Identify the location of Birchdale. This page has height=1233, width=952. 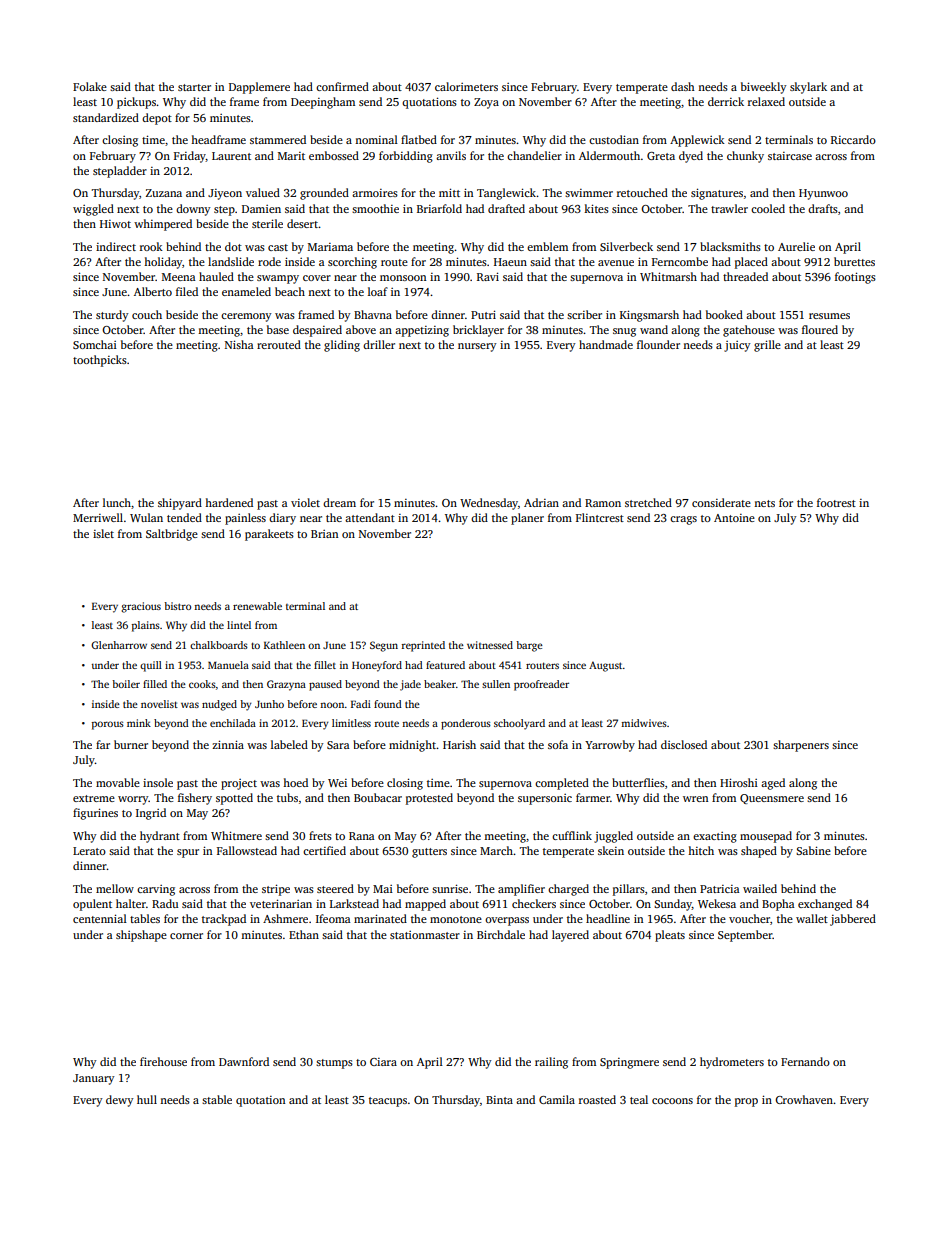
(501, 934).
